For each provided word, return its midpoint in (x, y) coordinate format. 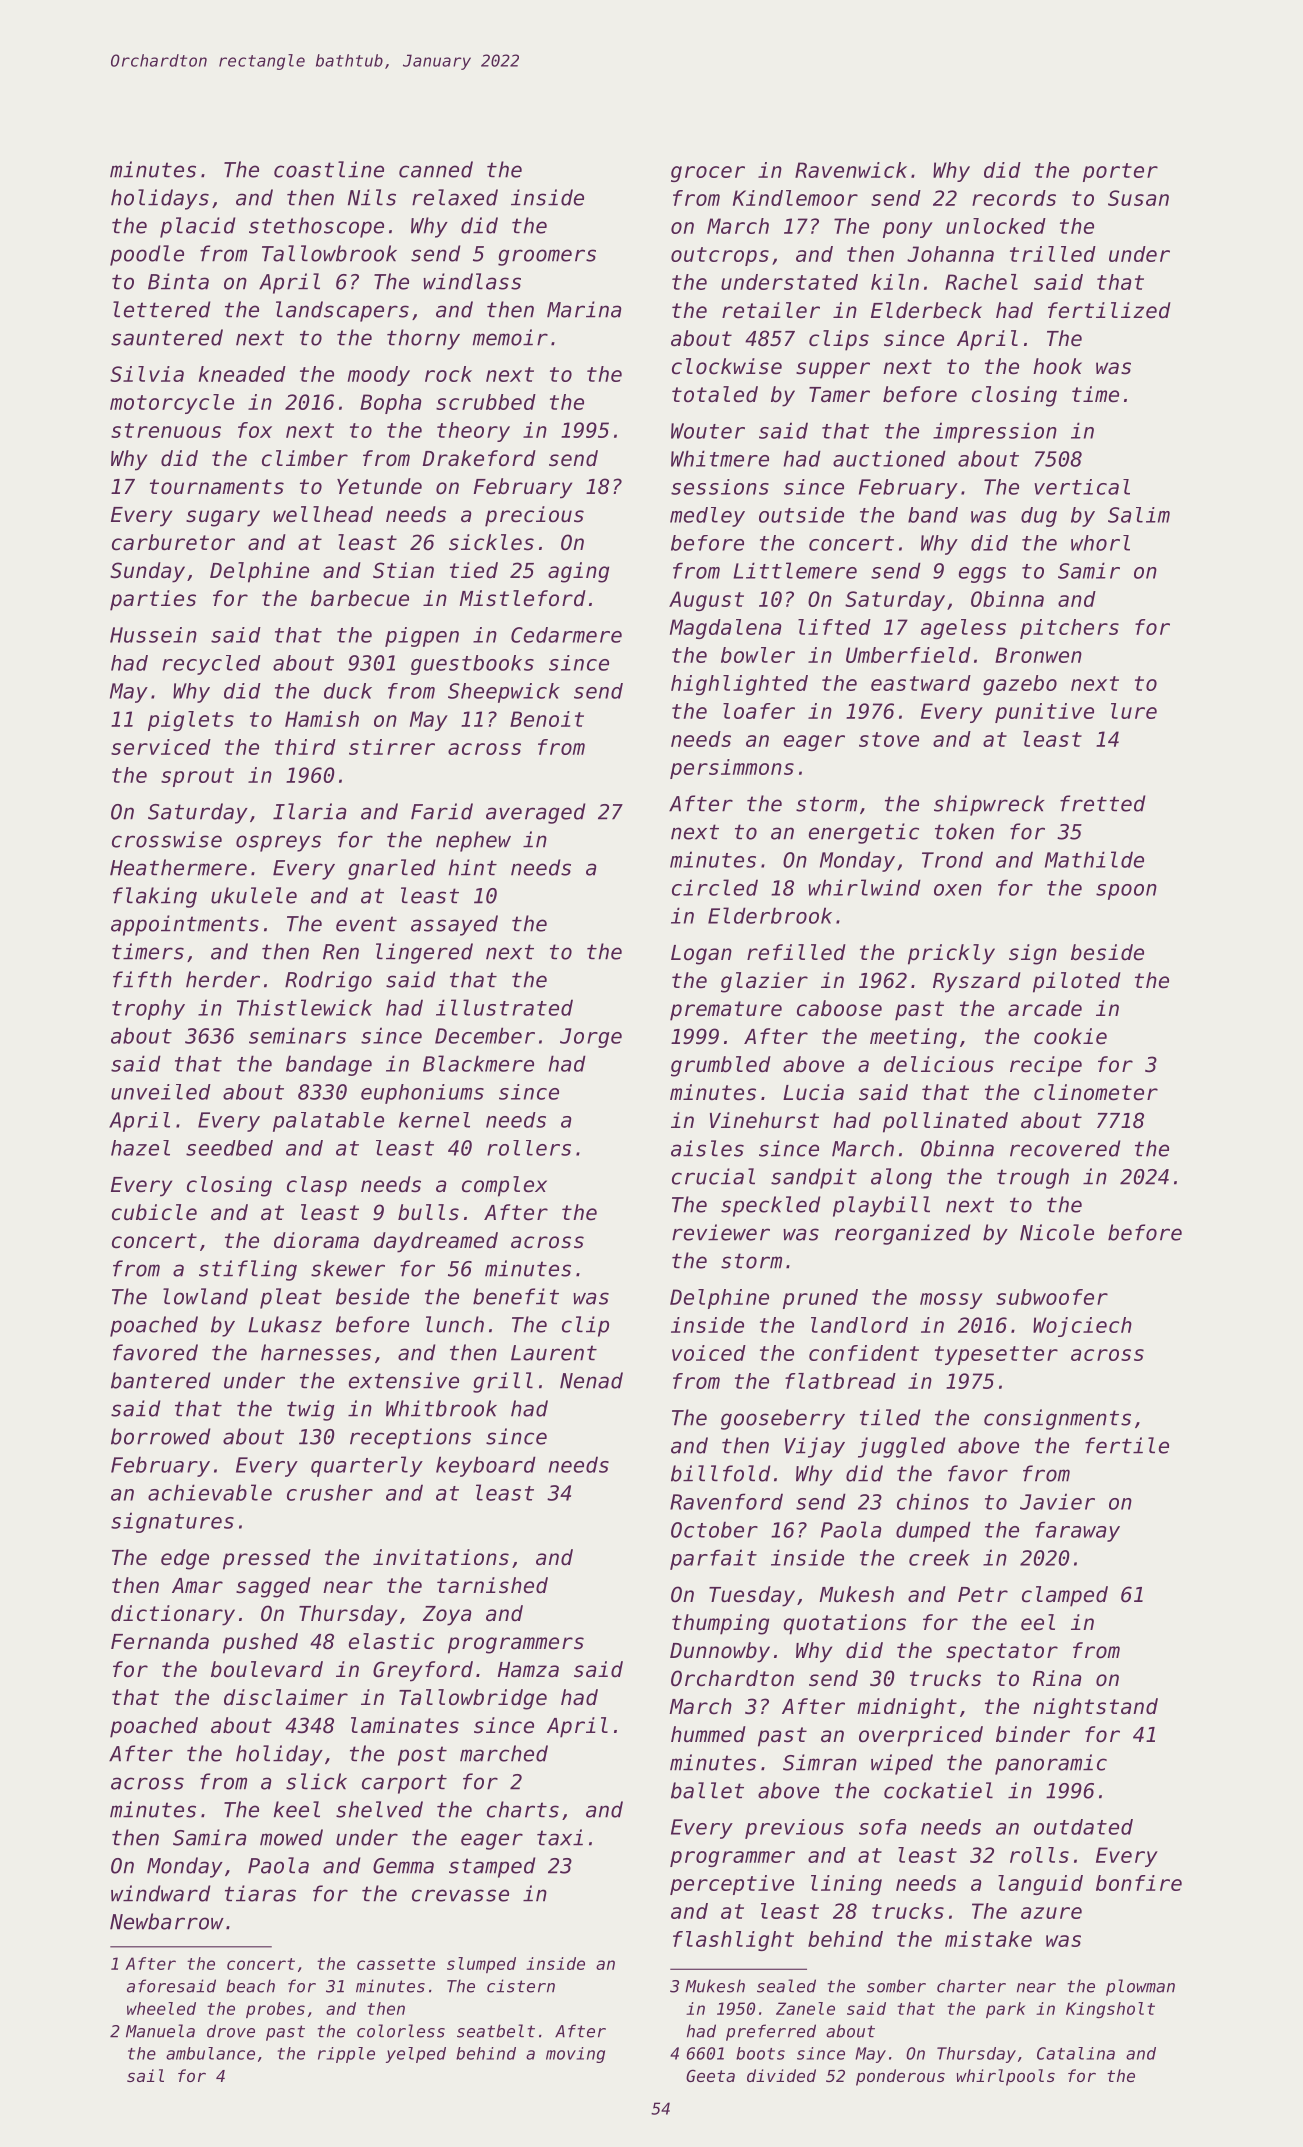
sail (145, 2075)
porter (1120, 172)
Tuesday (752, 1596)
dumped (933, 1531)
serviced (161, 747)
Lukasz (285, 1324)
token (964, 831)
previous (794, 1829)
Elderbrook (770, 915)
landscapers (342, 311)
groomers (547, 257)
